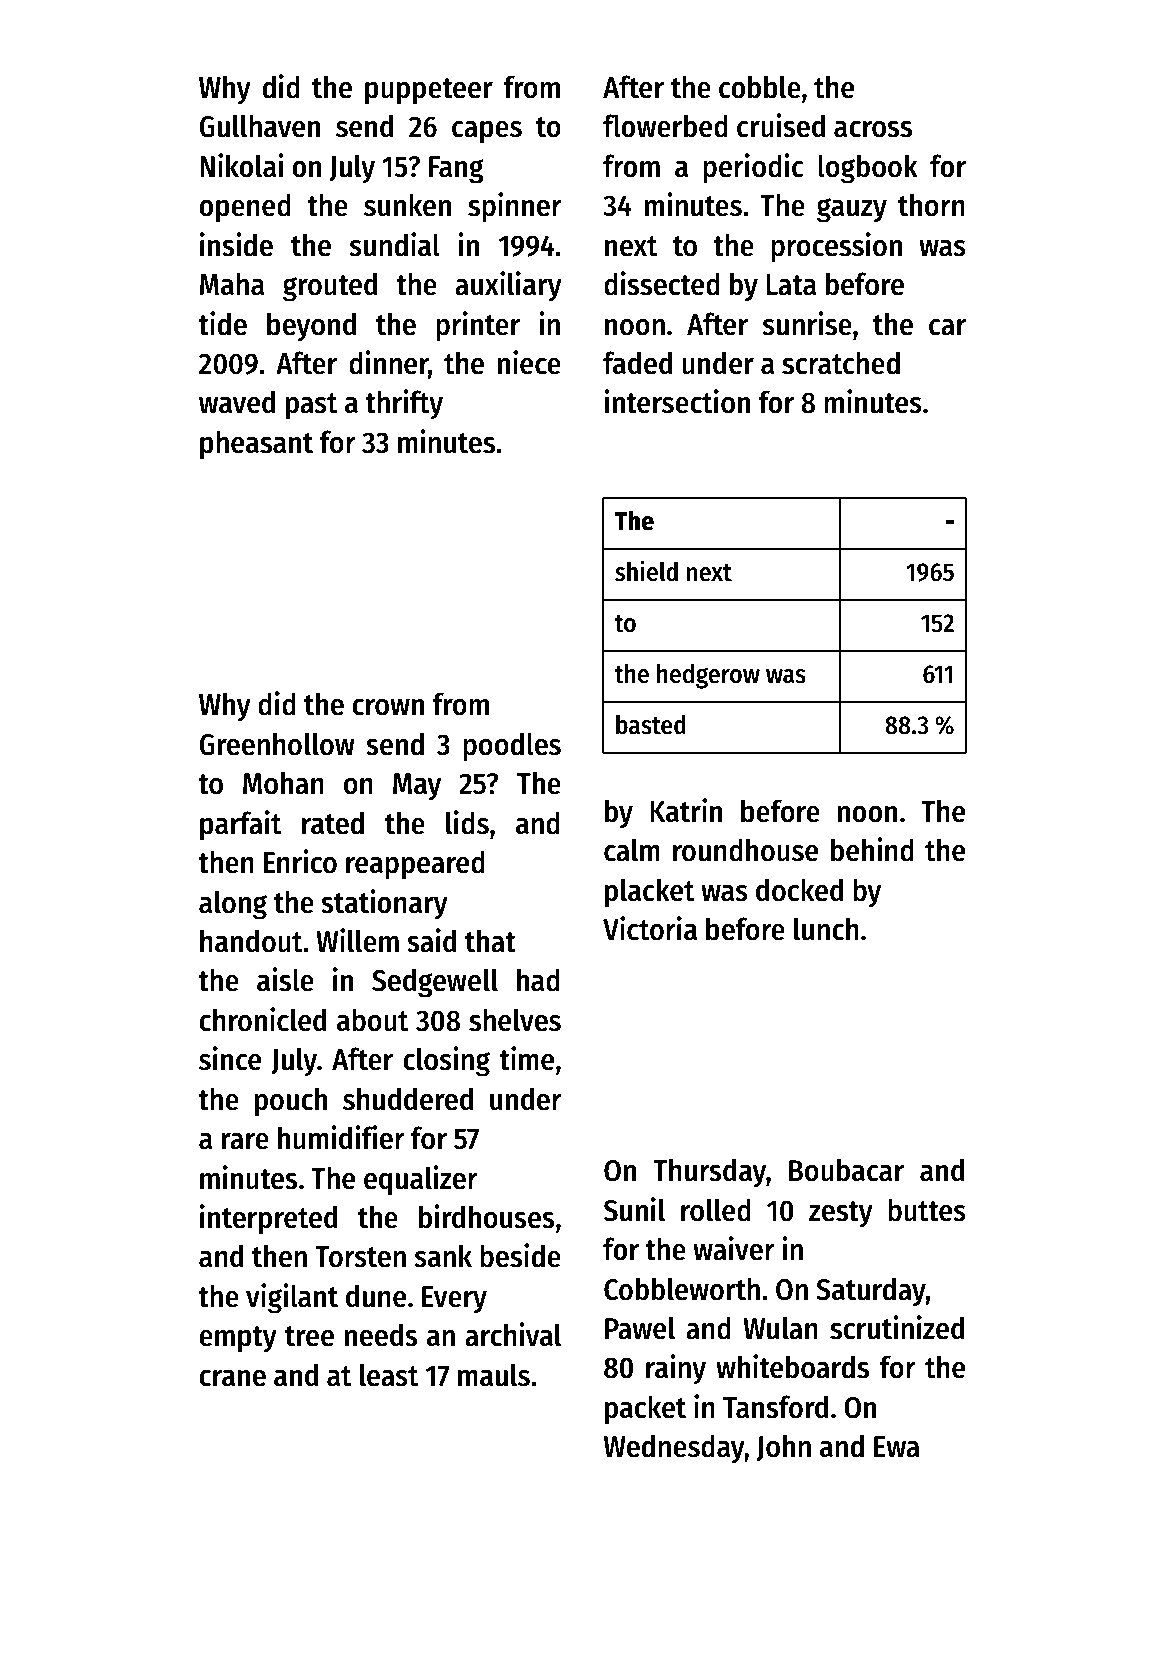 This screenshot has height=1654, width=1165. Describe the element at coordinates (232, 1378) in the screenshot. I see `crane` at that location.
